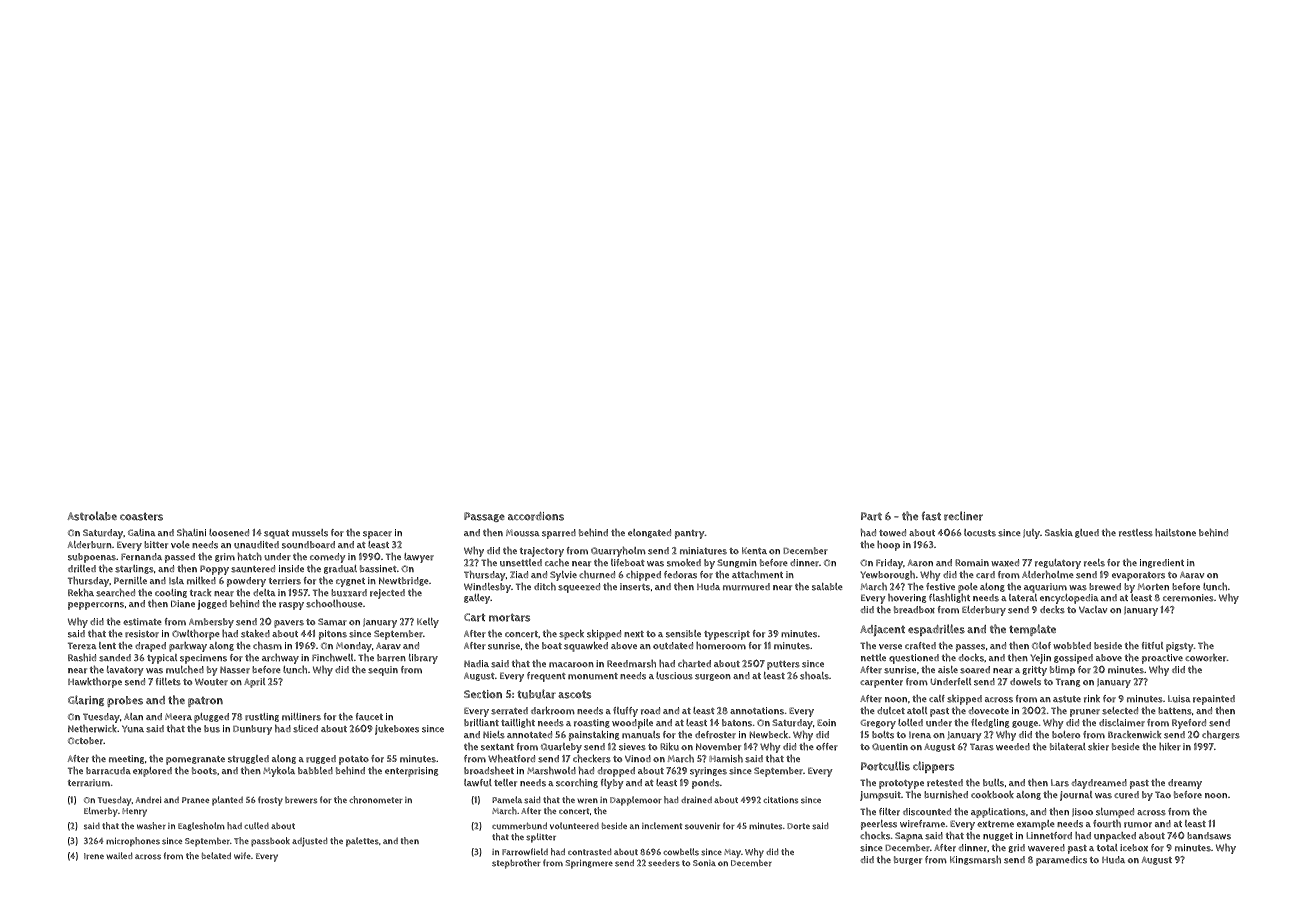  I want to click on Sonia, so click(704, 863).
